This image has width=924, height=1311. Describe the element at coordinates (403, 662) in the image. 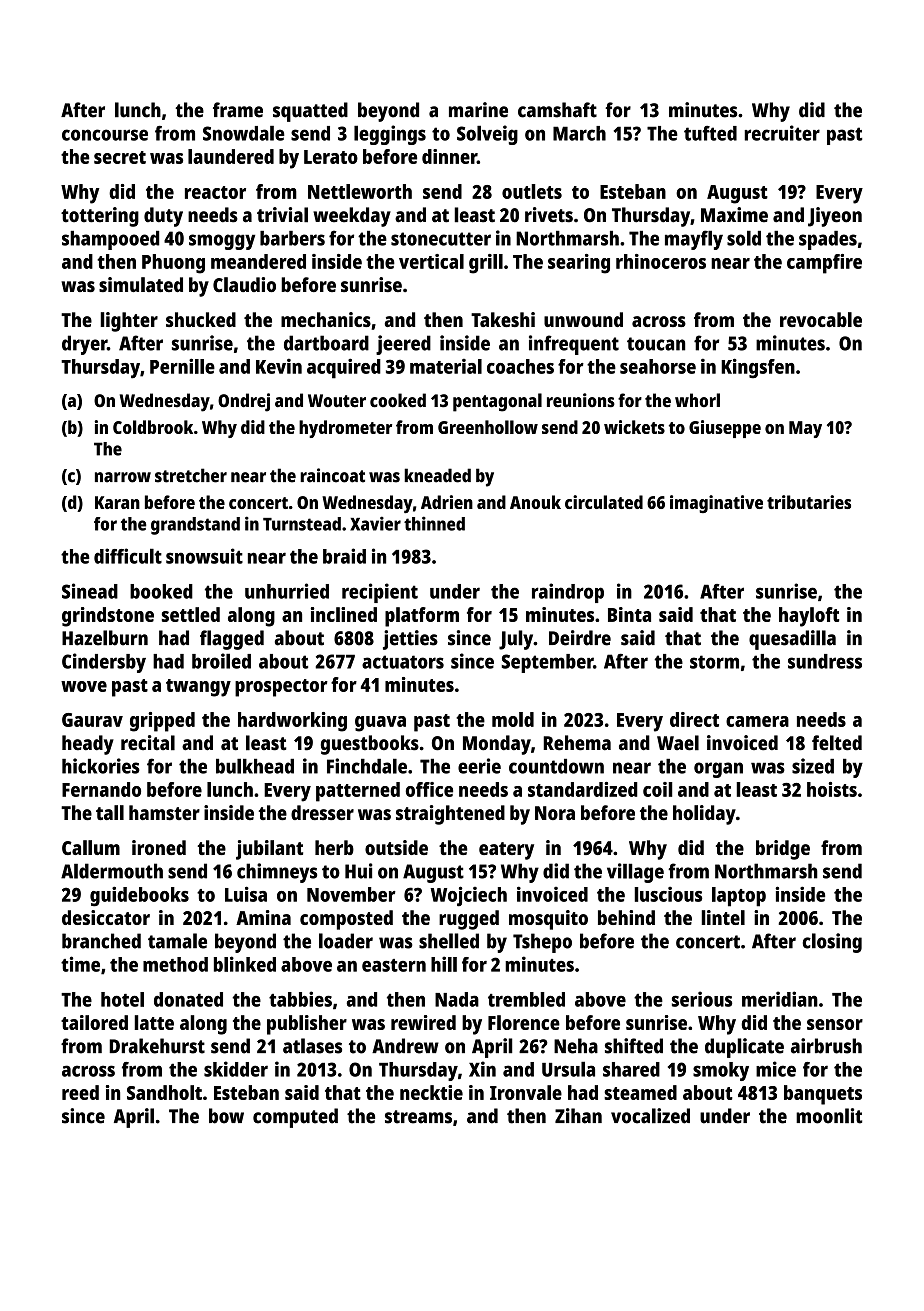

I see `actuators` at that location.
